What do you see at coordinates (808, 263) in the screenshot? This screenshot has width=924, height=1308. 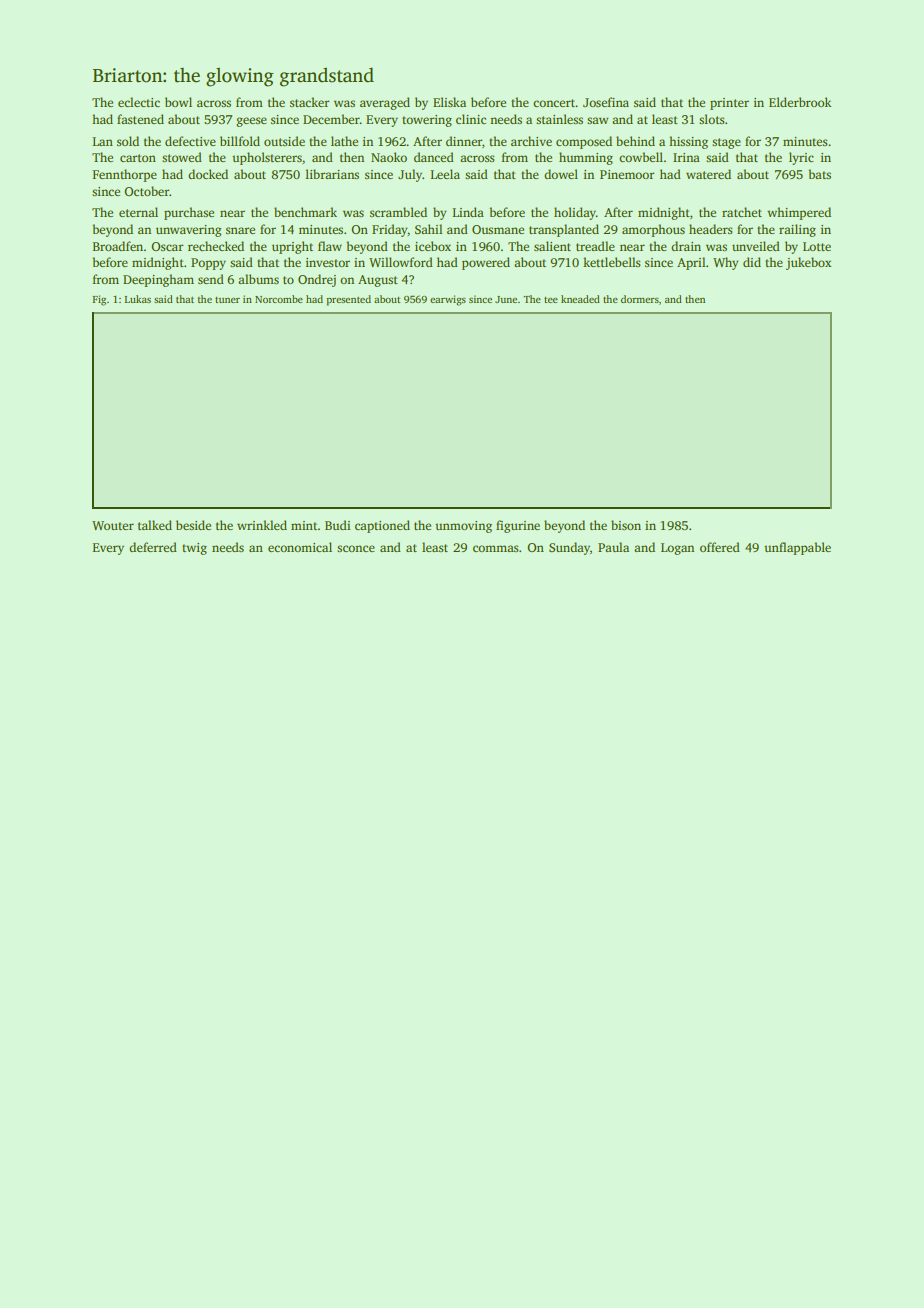 I see `jukebox` at bounding box center [808, 263].
